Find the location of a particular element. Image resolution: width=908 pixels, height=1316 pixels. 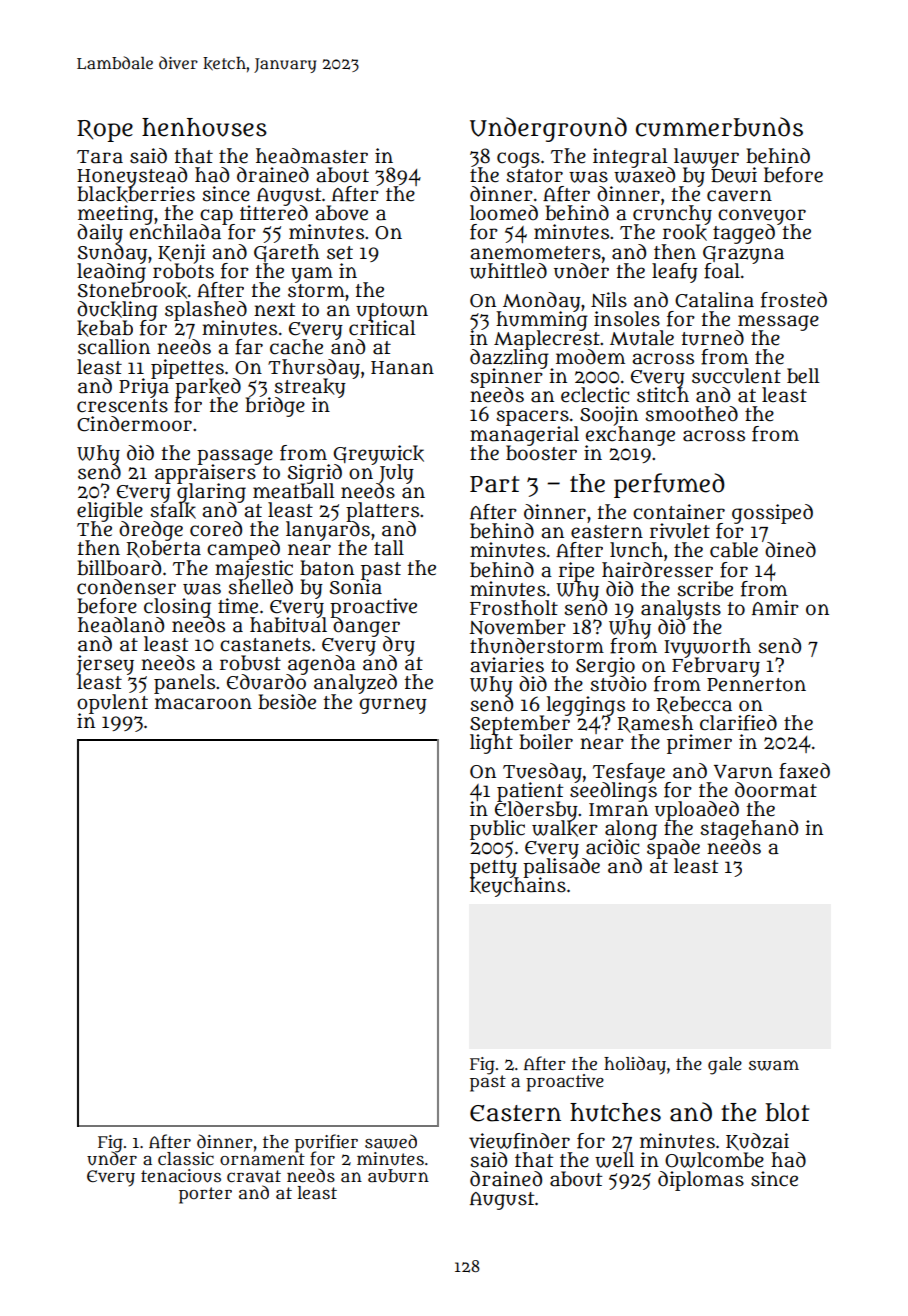

Sigrid is located at coordinates (315, 474).
